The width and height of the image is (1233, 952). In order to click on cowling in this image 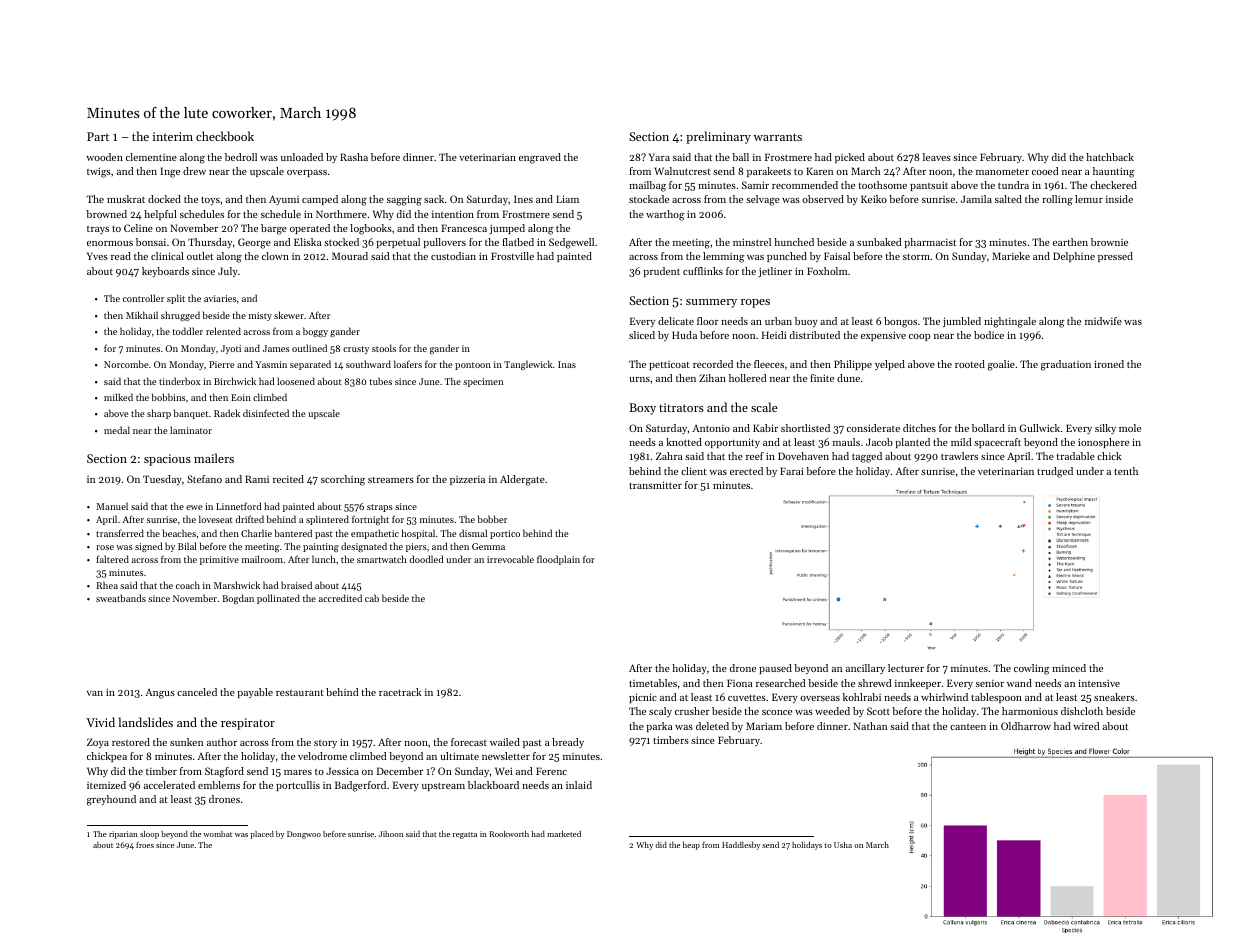, I will do `click(1032, 669)`.
